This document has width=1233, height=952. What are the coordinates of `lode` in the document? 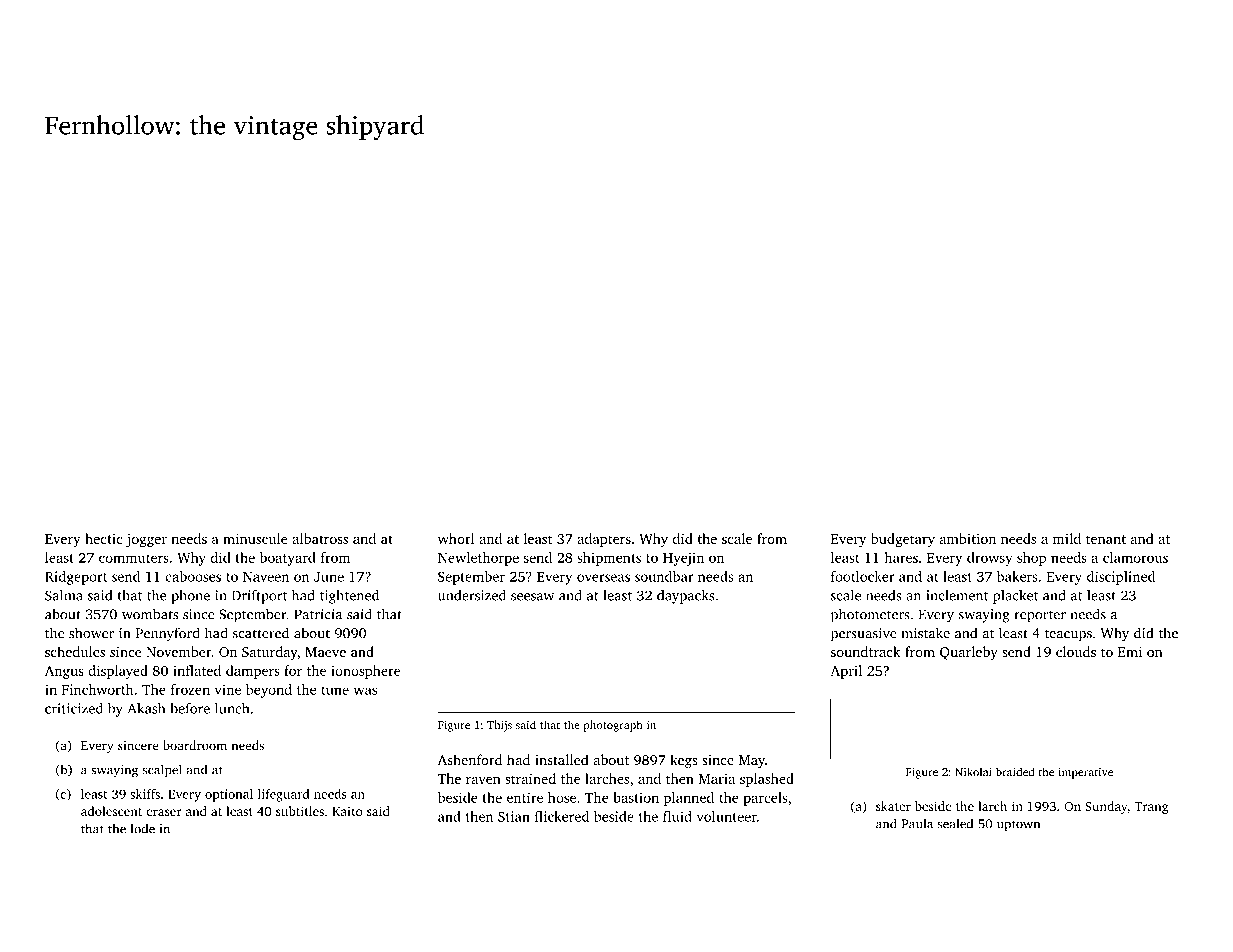 It's located at (142, 828).
